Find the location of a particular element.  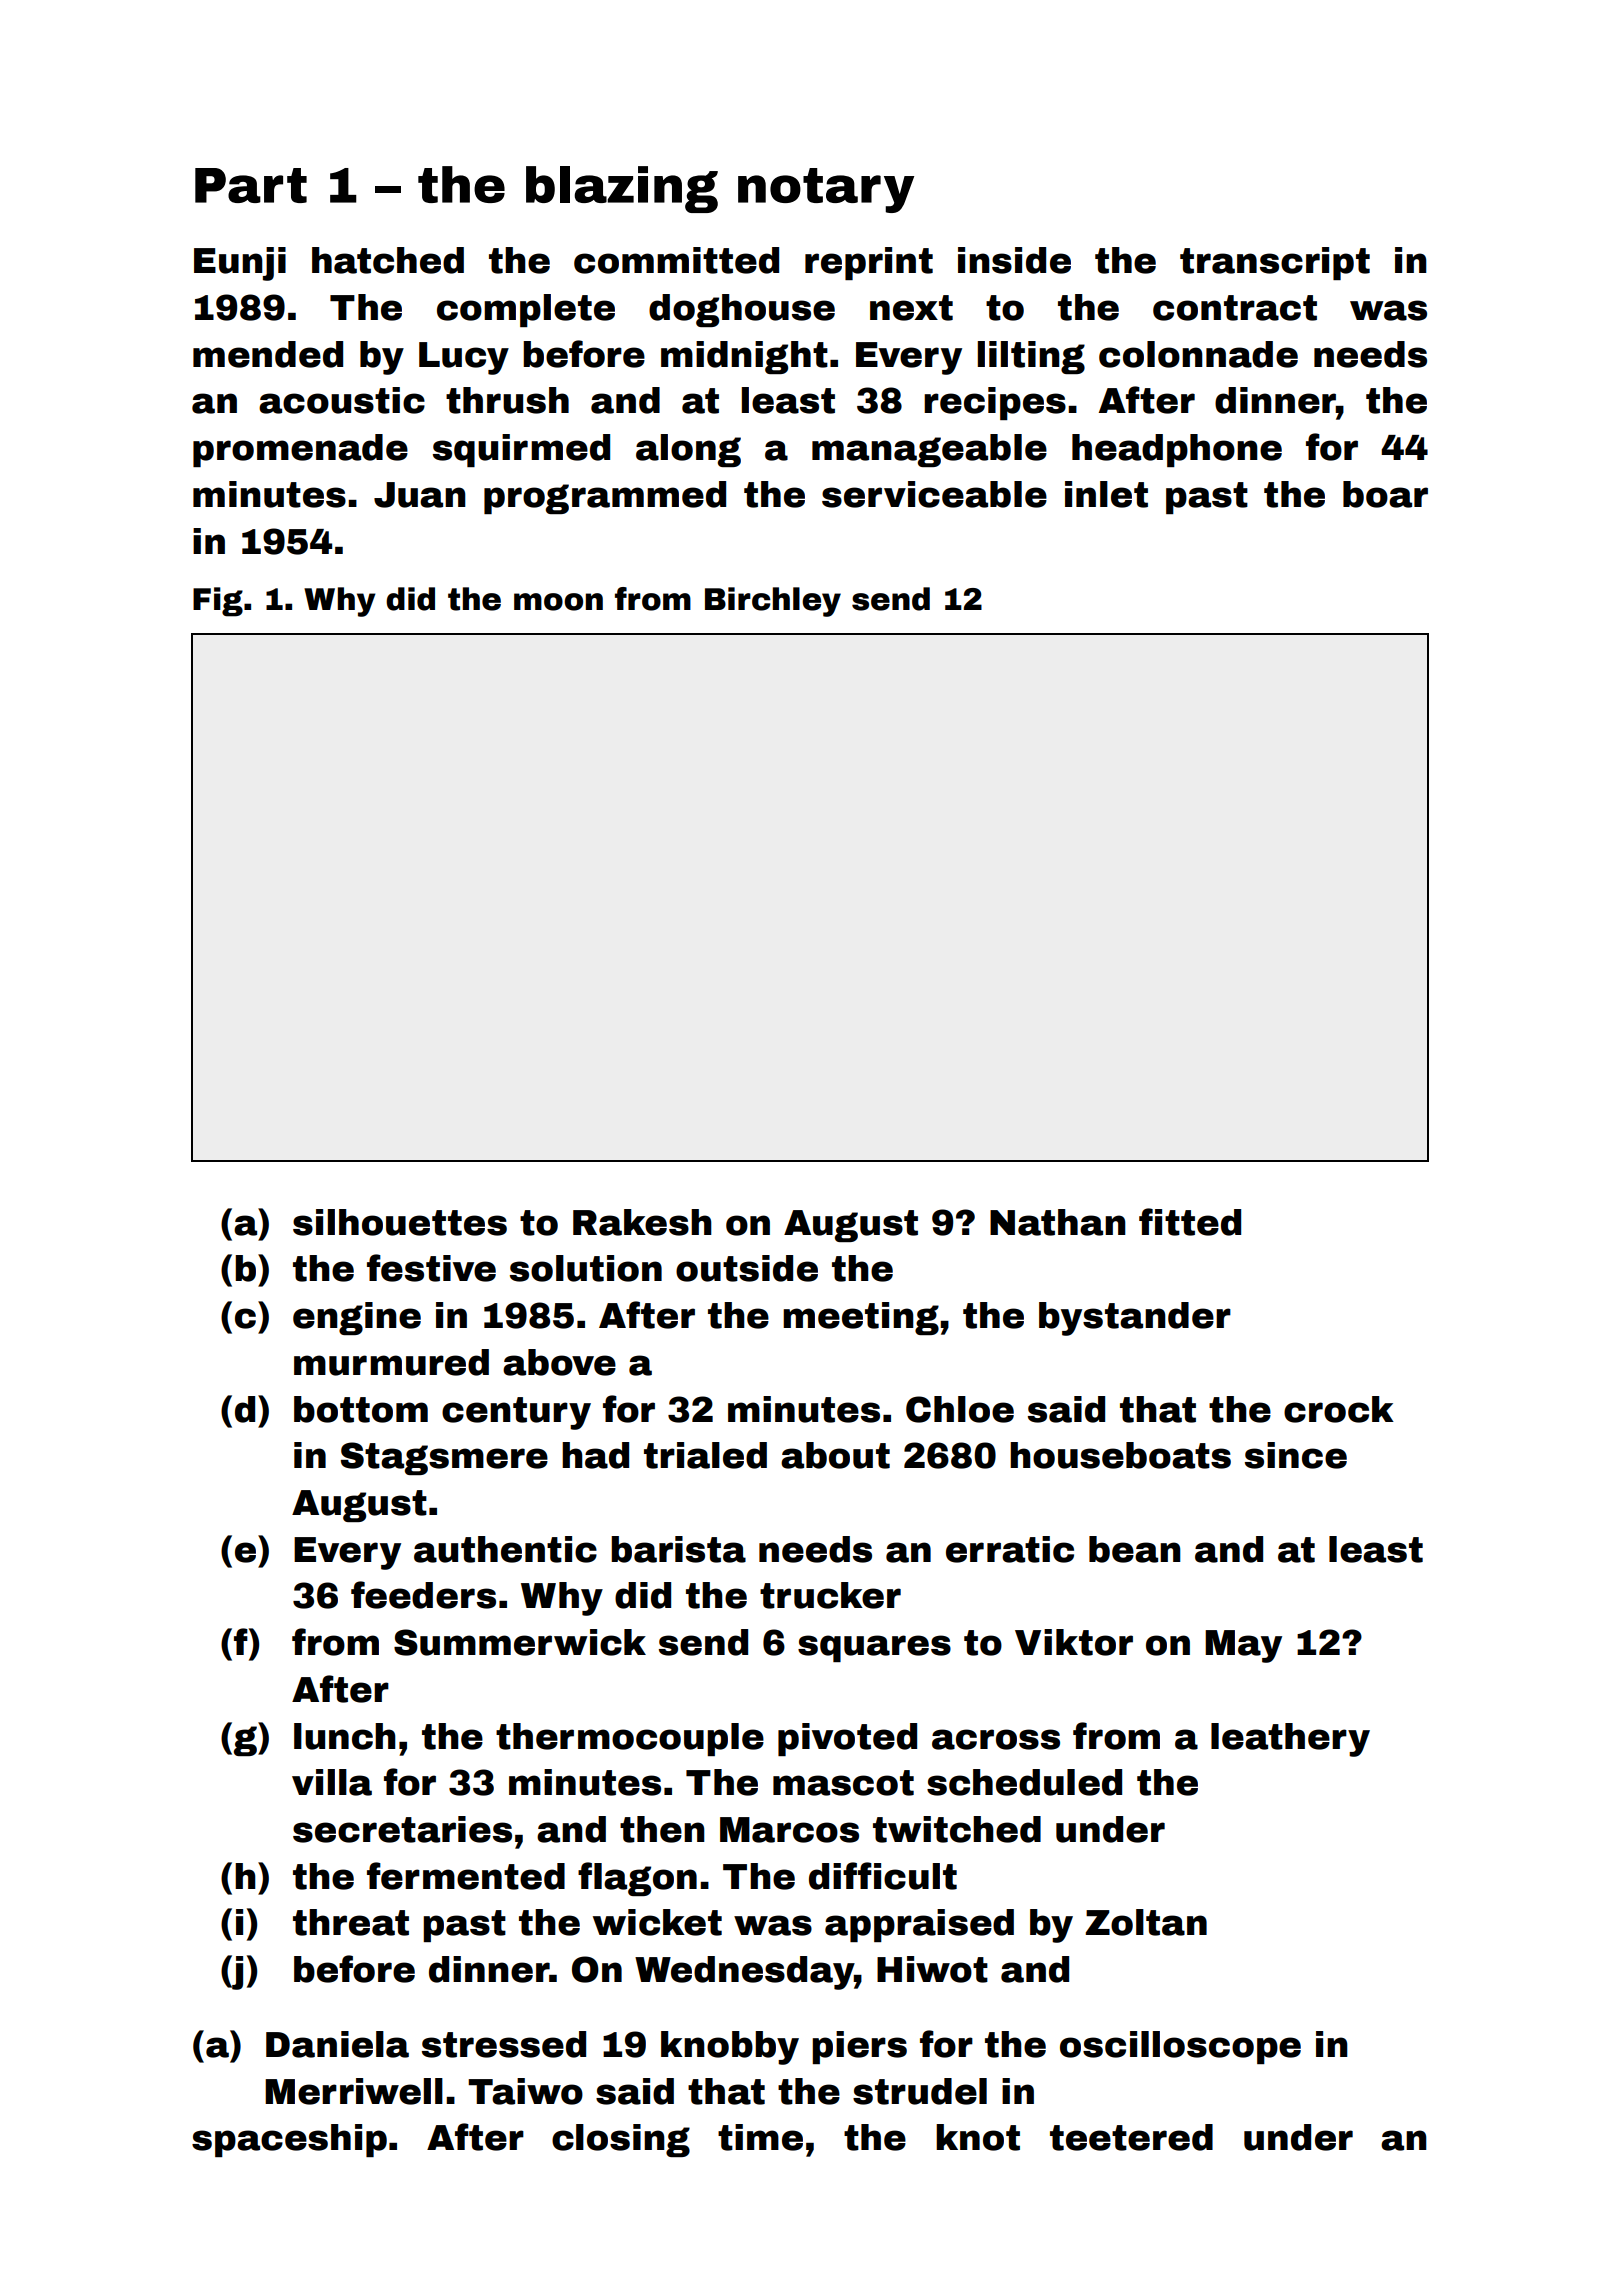

trucker is located at coordinates (830, 1595).
